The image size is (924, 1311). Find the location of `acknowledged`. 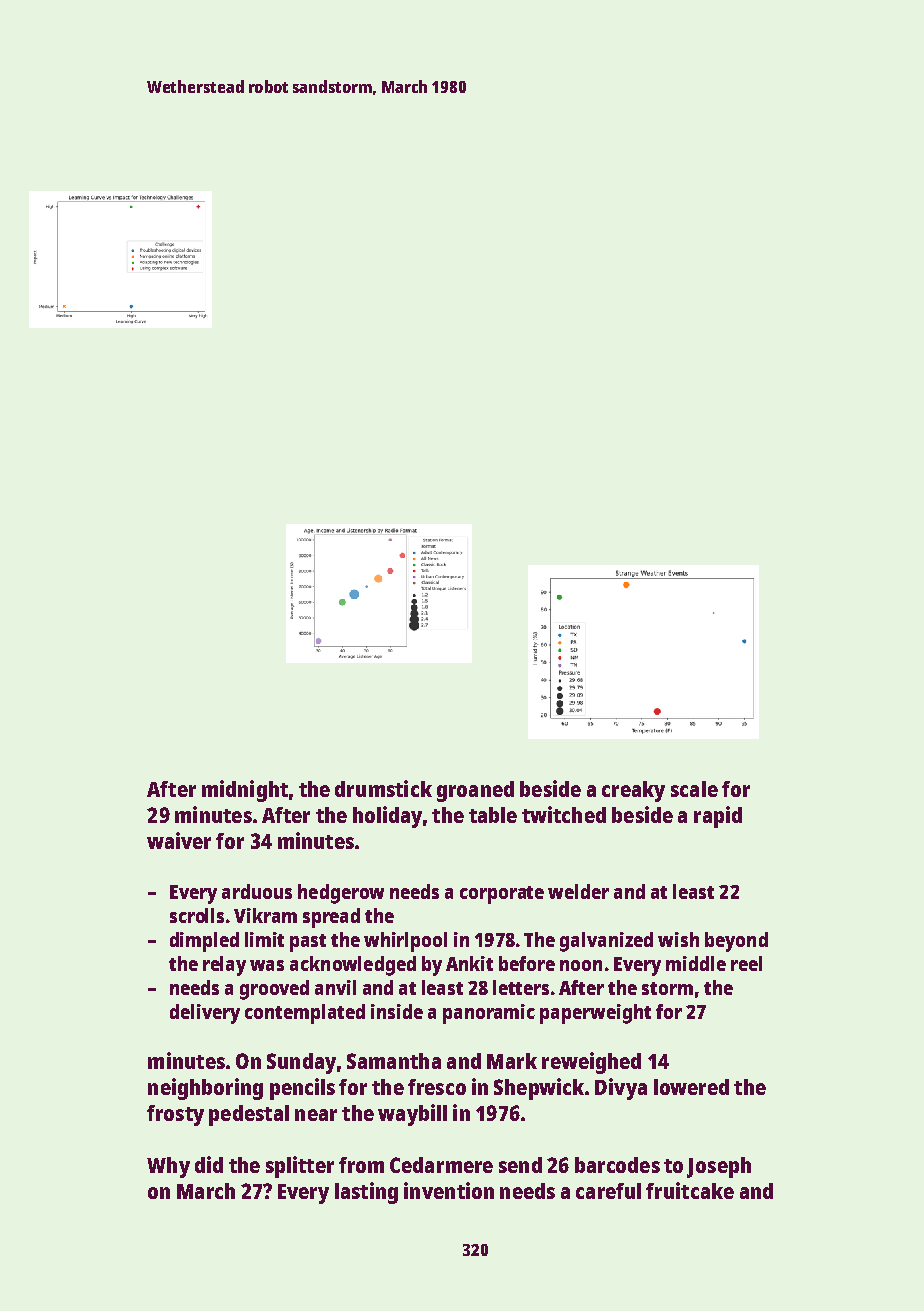

acknowledged is located at coordinates (353, 966).
